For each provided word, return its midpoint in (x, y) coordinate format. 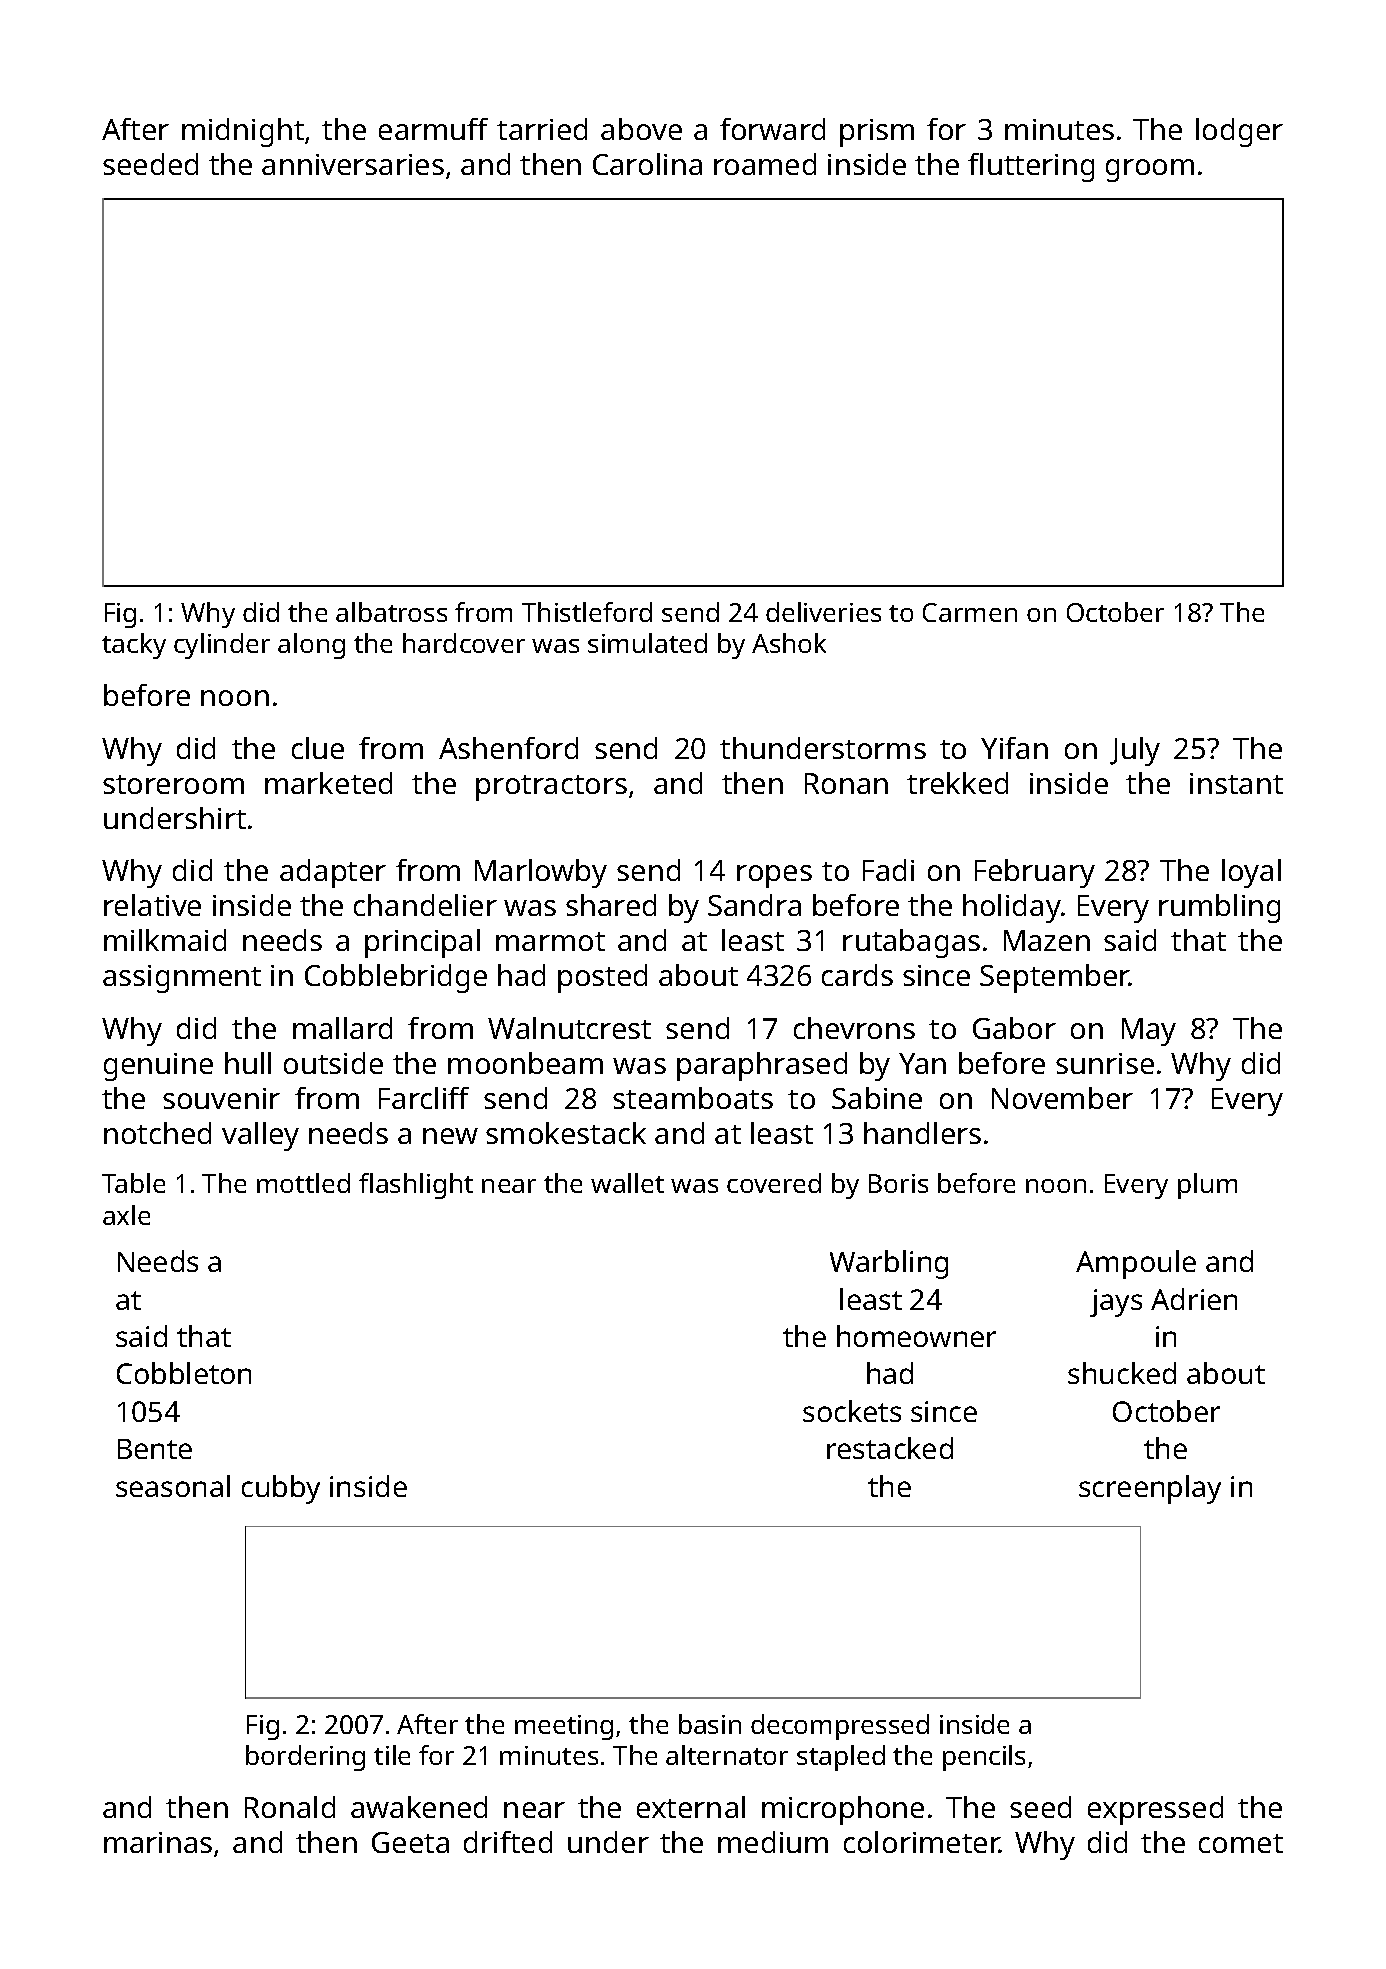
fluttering (1031, 167)
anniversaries (353, 164)
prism (877, 133)
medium (773, 1842)
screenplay (1150, 1489)
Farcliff (424, 1098)
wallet (627, 1183)
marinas (158, 1842)
